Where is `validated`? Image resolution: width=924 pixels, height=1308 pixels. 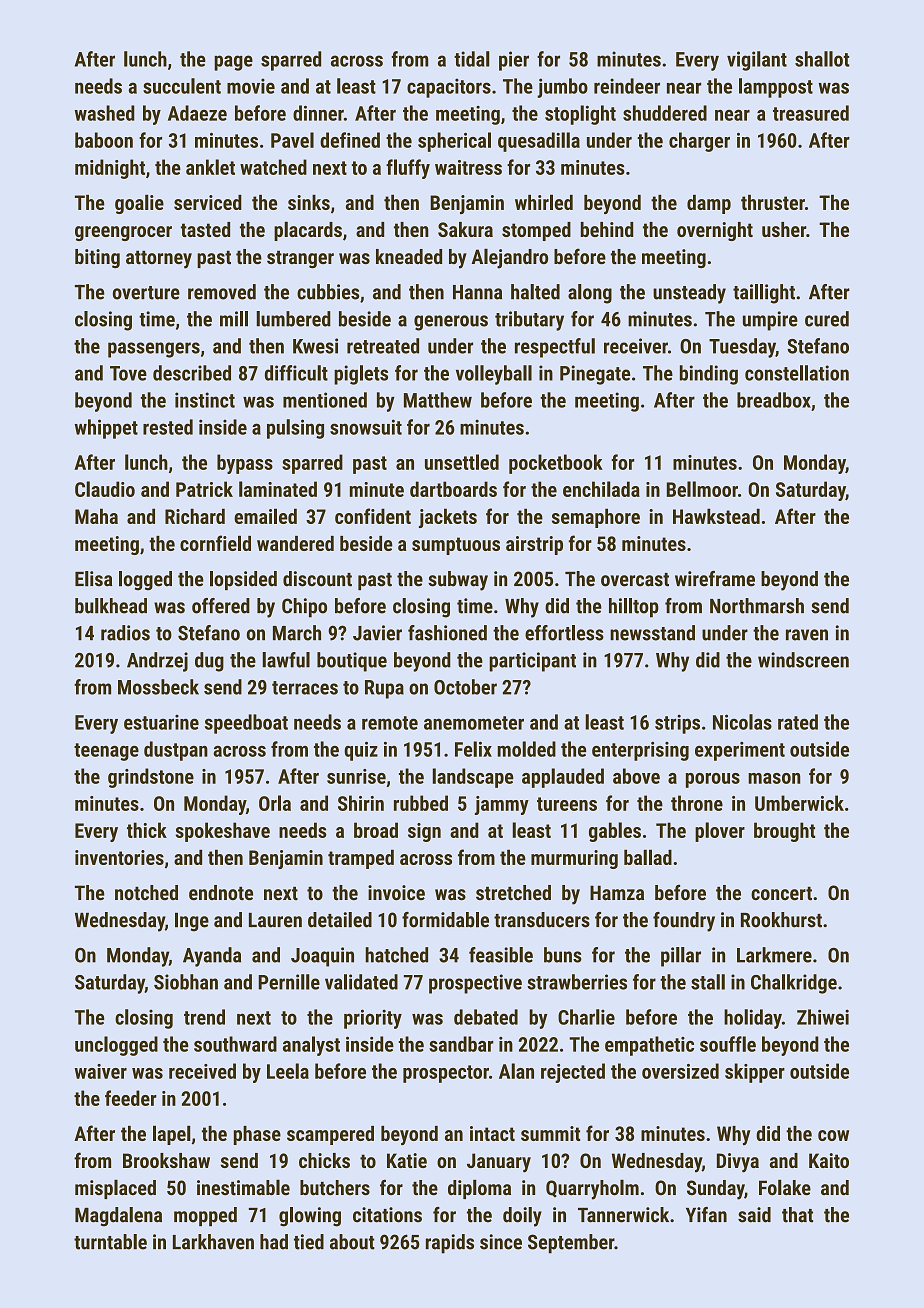
validated is located at coordinates (361, 982).
